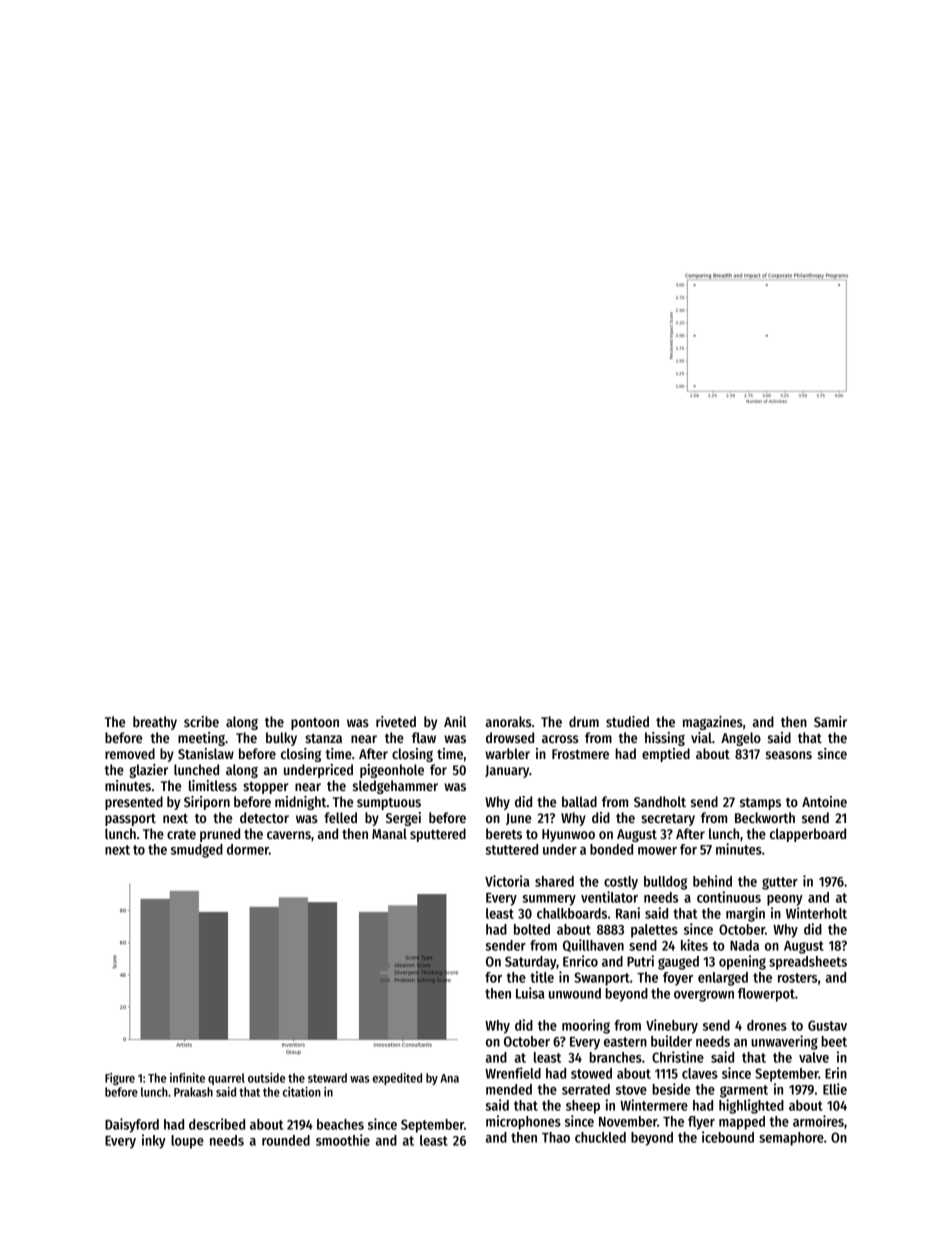 The width and height of the screenshot is (952, 1233). I want to click on meeting, so click(201, 739).
